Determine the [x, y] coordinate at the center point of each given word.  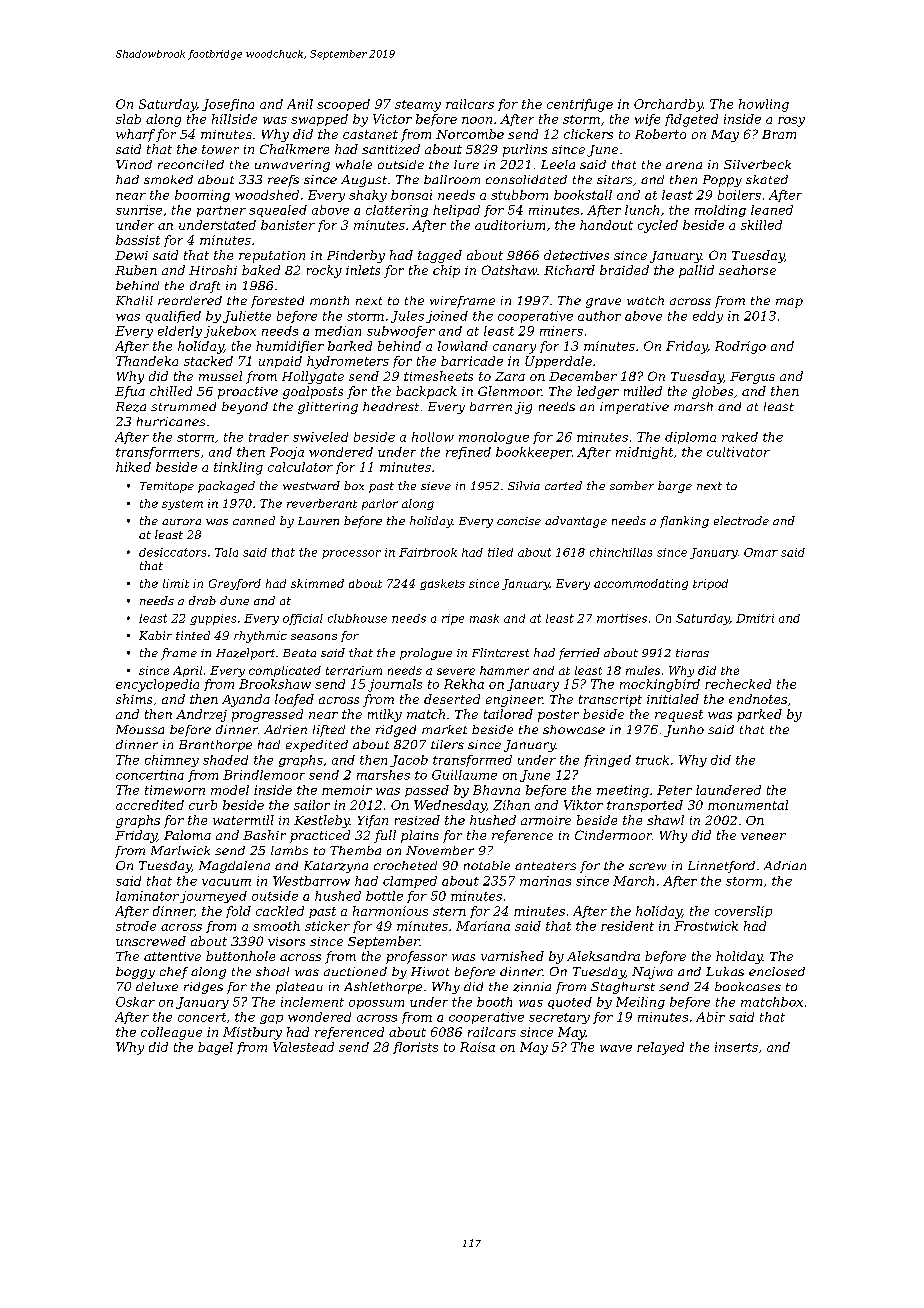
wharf [135, 135]
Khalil [134, 300]
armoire [546, 820]
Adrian [785, 865]
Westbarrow [311, 881]
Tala [226, 552]
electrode [741, 520]
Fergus [752, 378]
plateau [299, 988]
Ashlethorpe [383, 988]
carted [563, 485]
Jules [407, 317]
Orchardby [668, 105]
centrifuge [580, 105]
